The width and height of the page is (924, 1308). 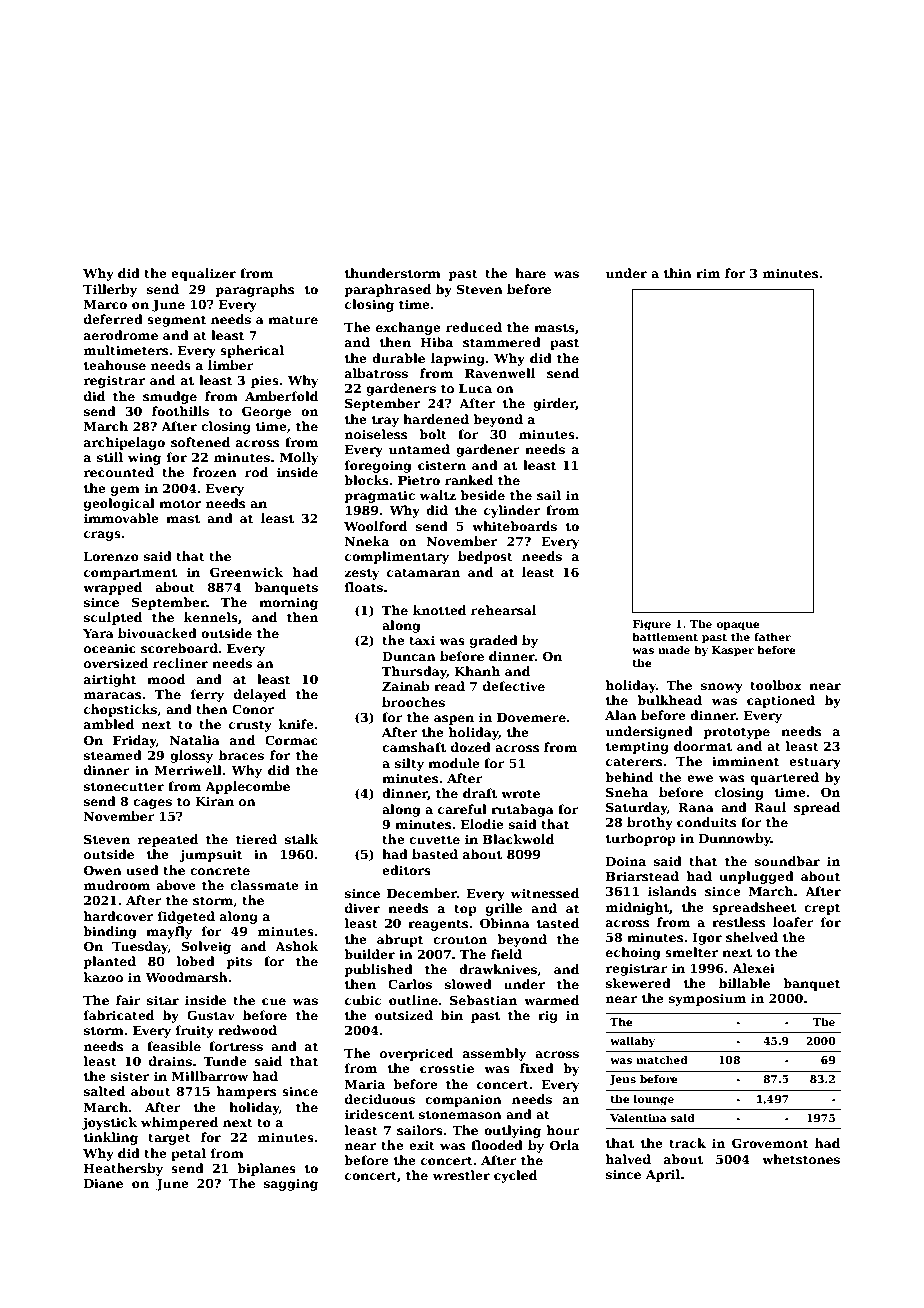 I want to click on brooches, so click(x=413, y=702).
